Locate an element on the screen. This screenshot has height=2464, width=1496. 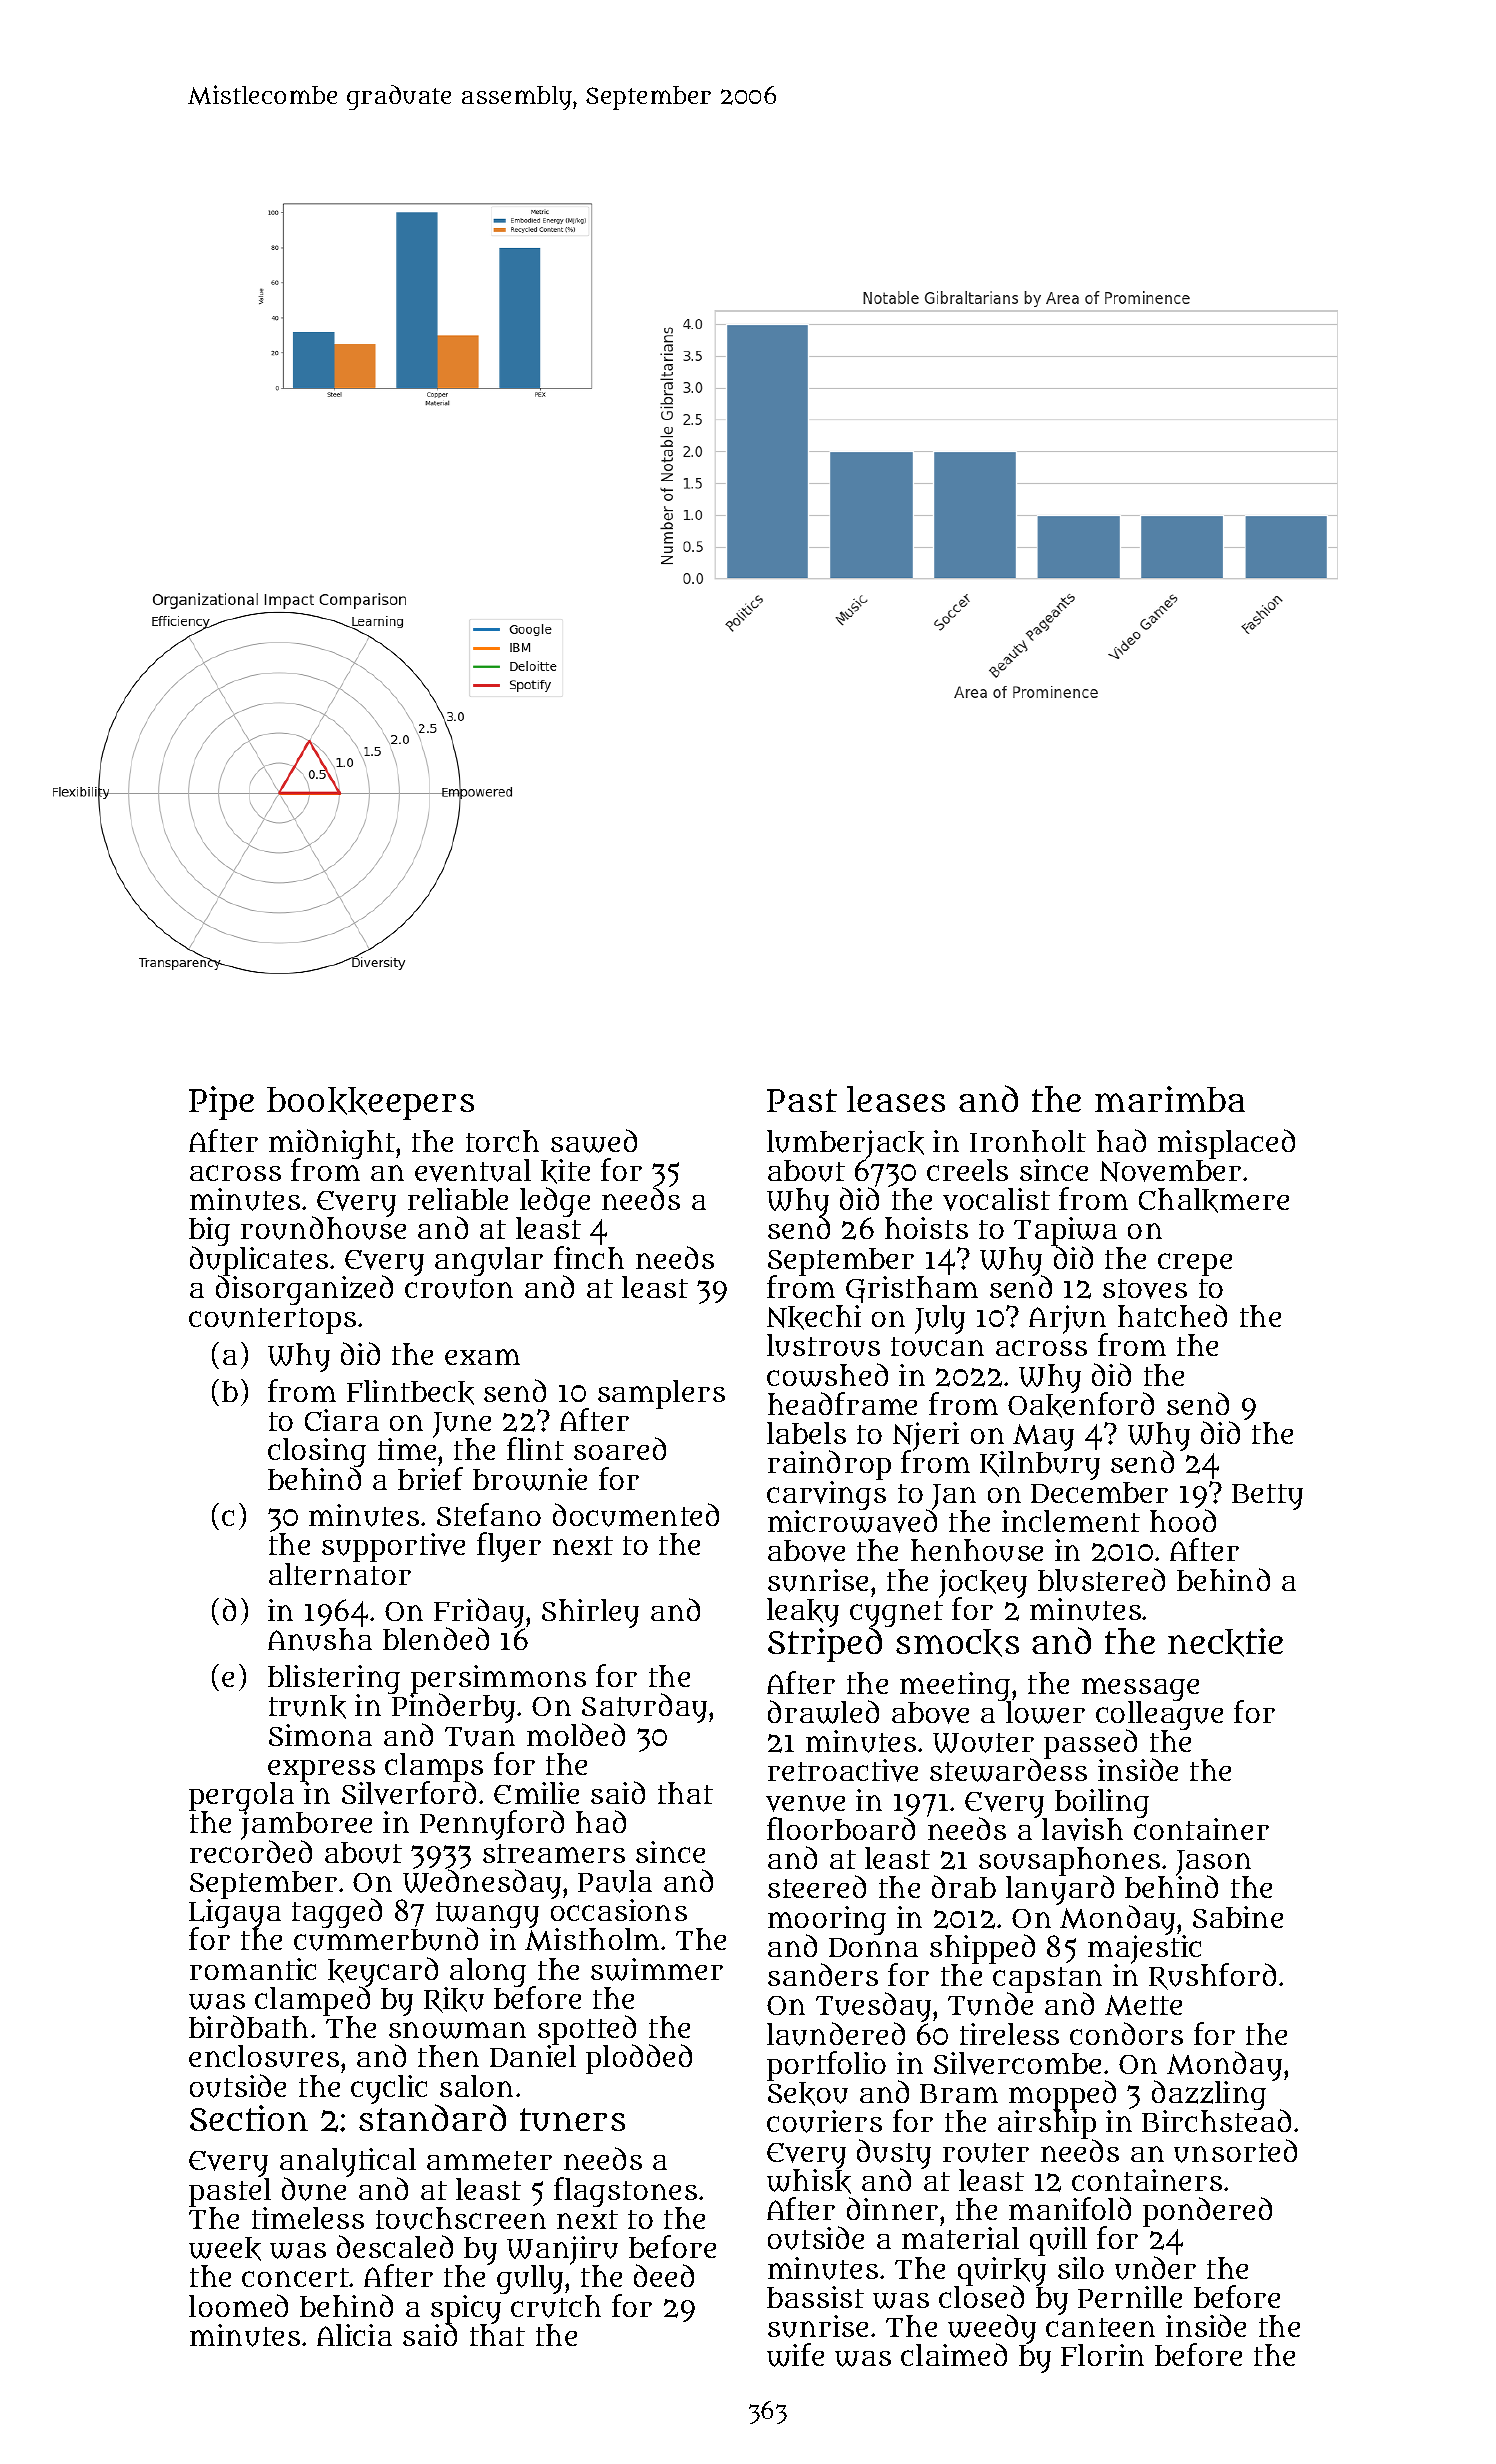
snowman is located at coordinates (457, 2030).
